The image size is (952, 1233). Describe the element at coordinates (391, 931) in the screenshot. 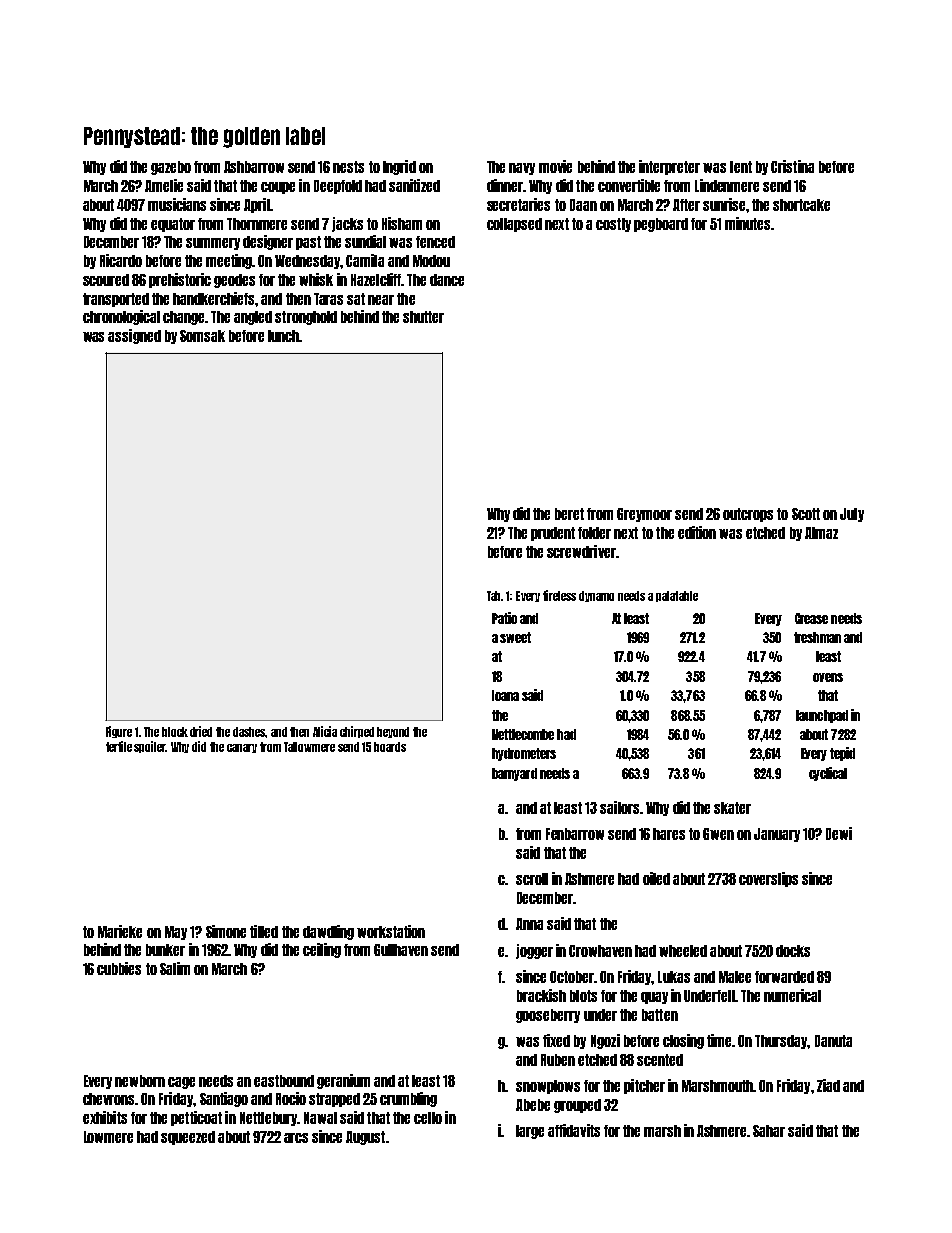

I see `workstation` at that location.
